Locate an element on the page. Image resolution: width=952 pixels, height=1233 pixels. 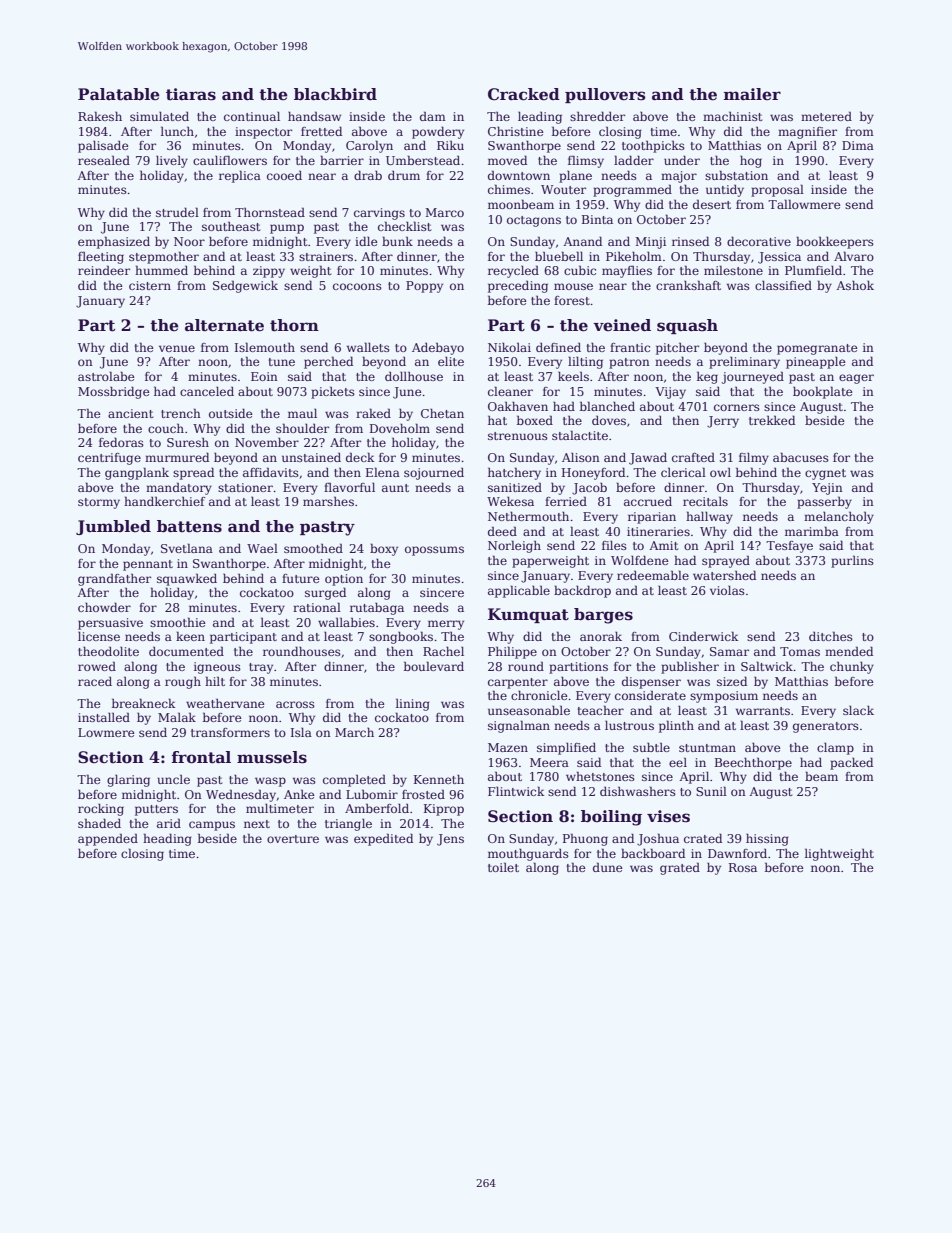
publisher is located at coordinates (690, 667).
